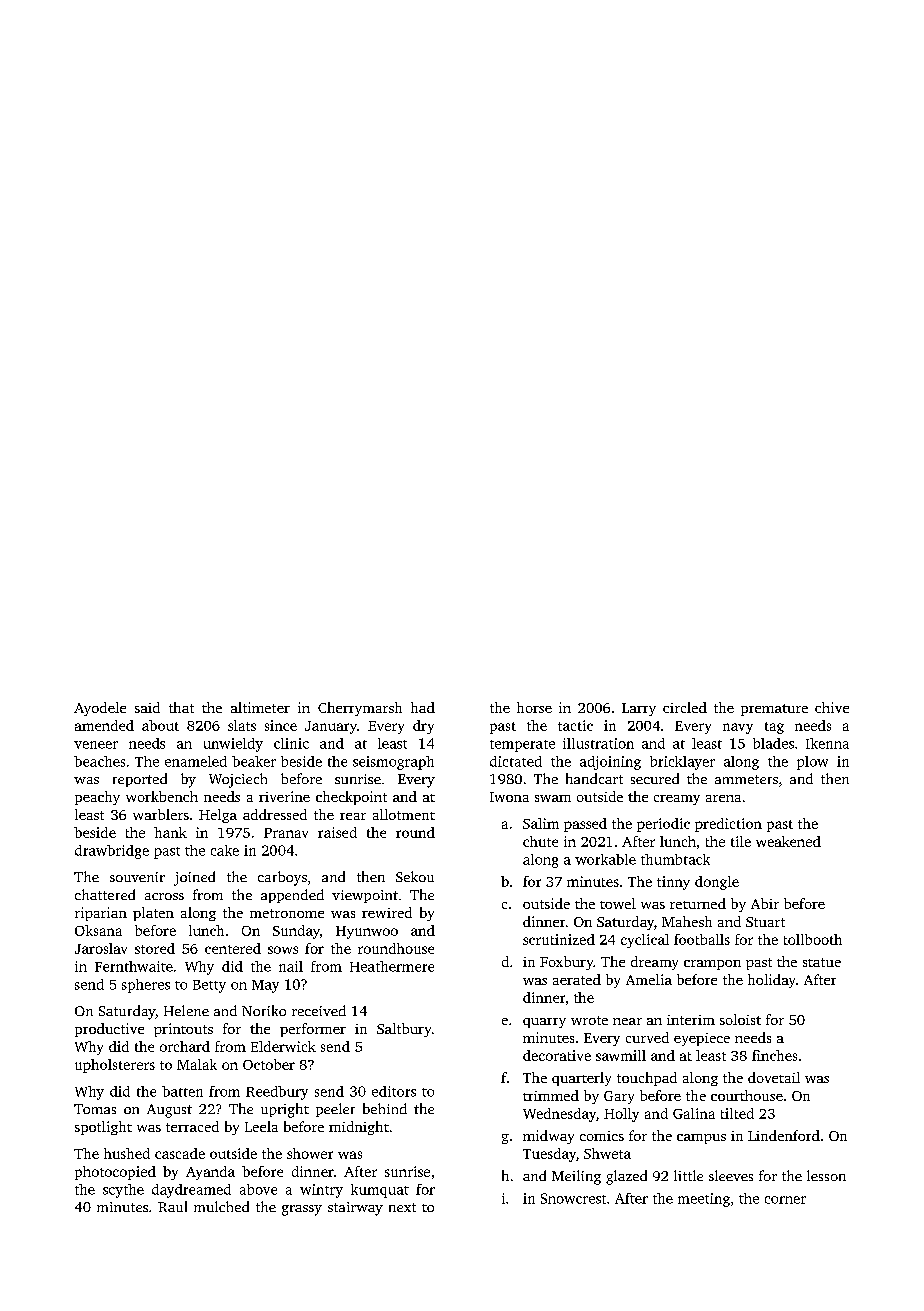 The width and height of the screenshot is (924, 1311). What do you see at coordinates (105, 894) in the screenshot?
I see `chattered` at bounding box center [105, 894].
